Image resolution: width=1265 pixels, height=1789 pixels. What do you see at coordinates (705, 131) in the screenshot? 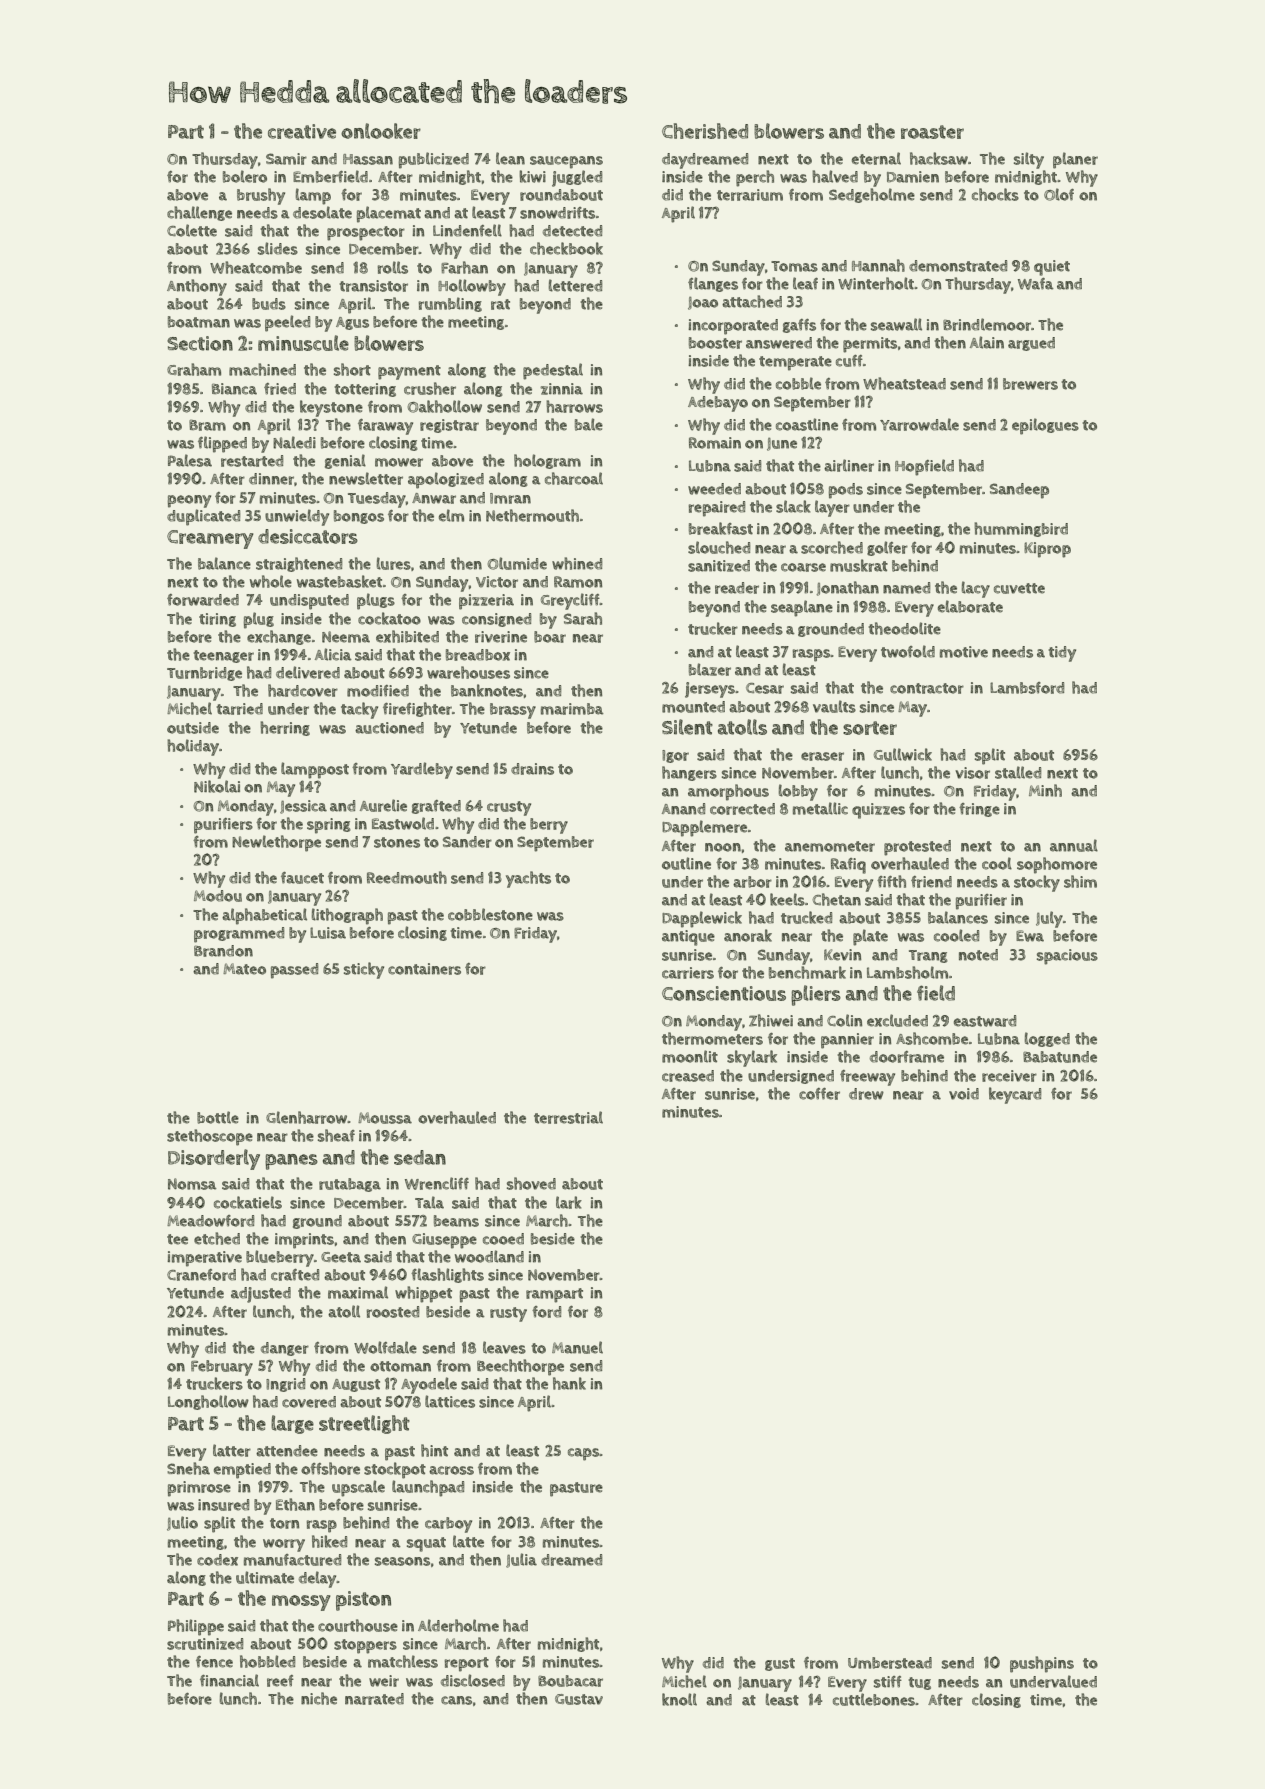
I see `Cherished` at bounding box center [705, 131].
